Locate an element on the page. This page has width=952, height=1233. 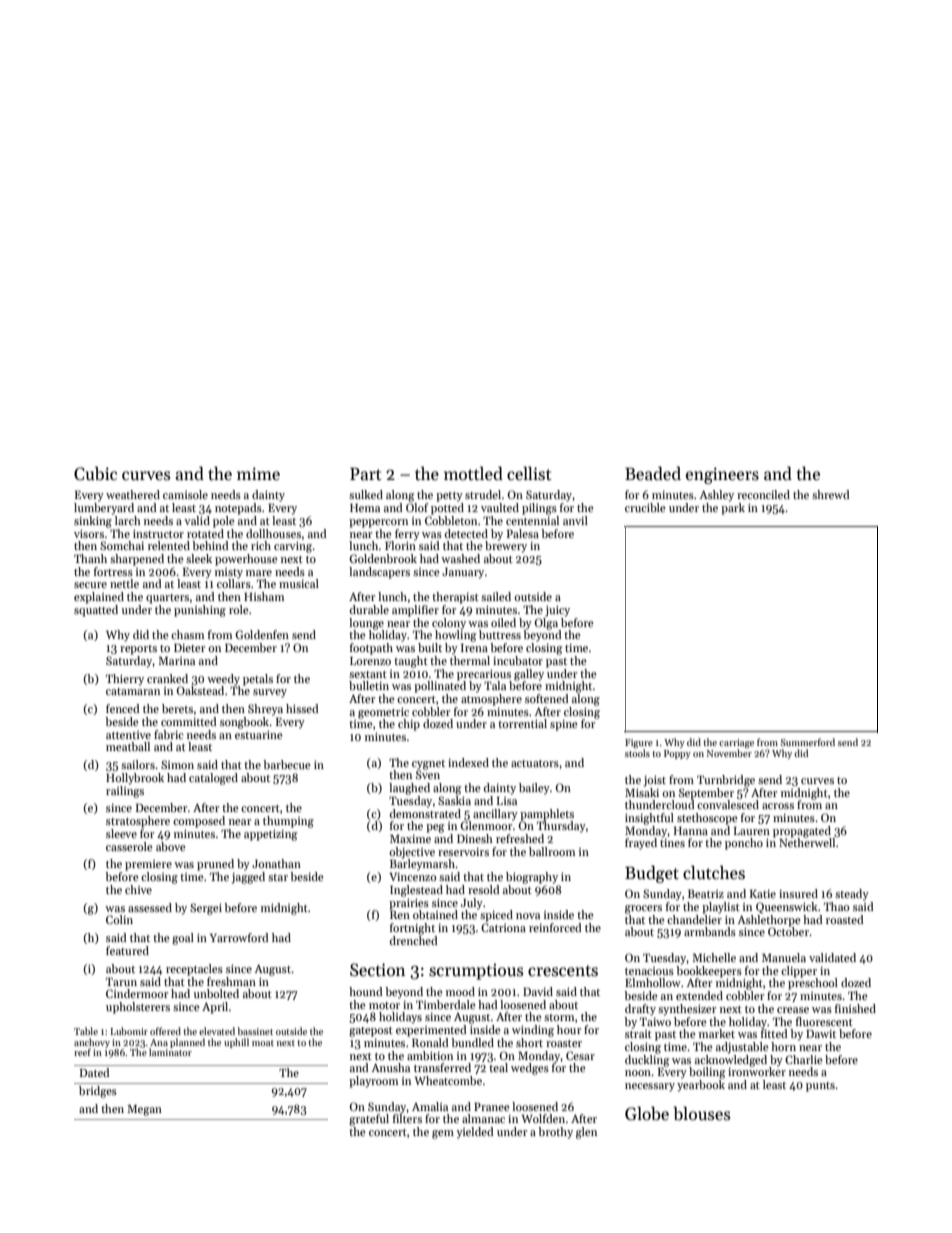
Cubic is located at coordinates (95, 473).
